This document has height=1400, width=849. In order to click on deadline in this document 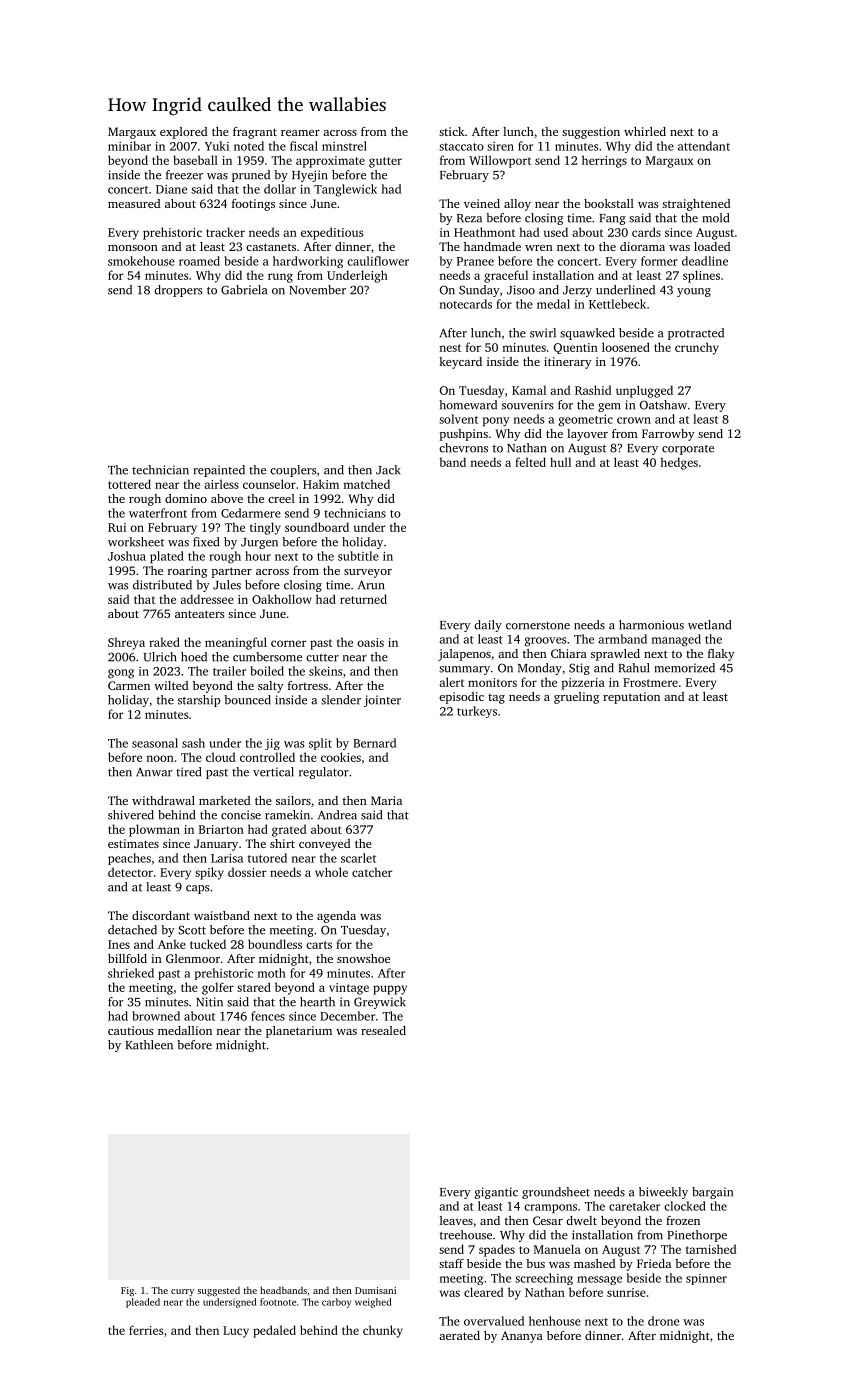, I will do `click(705, 261)`.
